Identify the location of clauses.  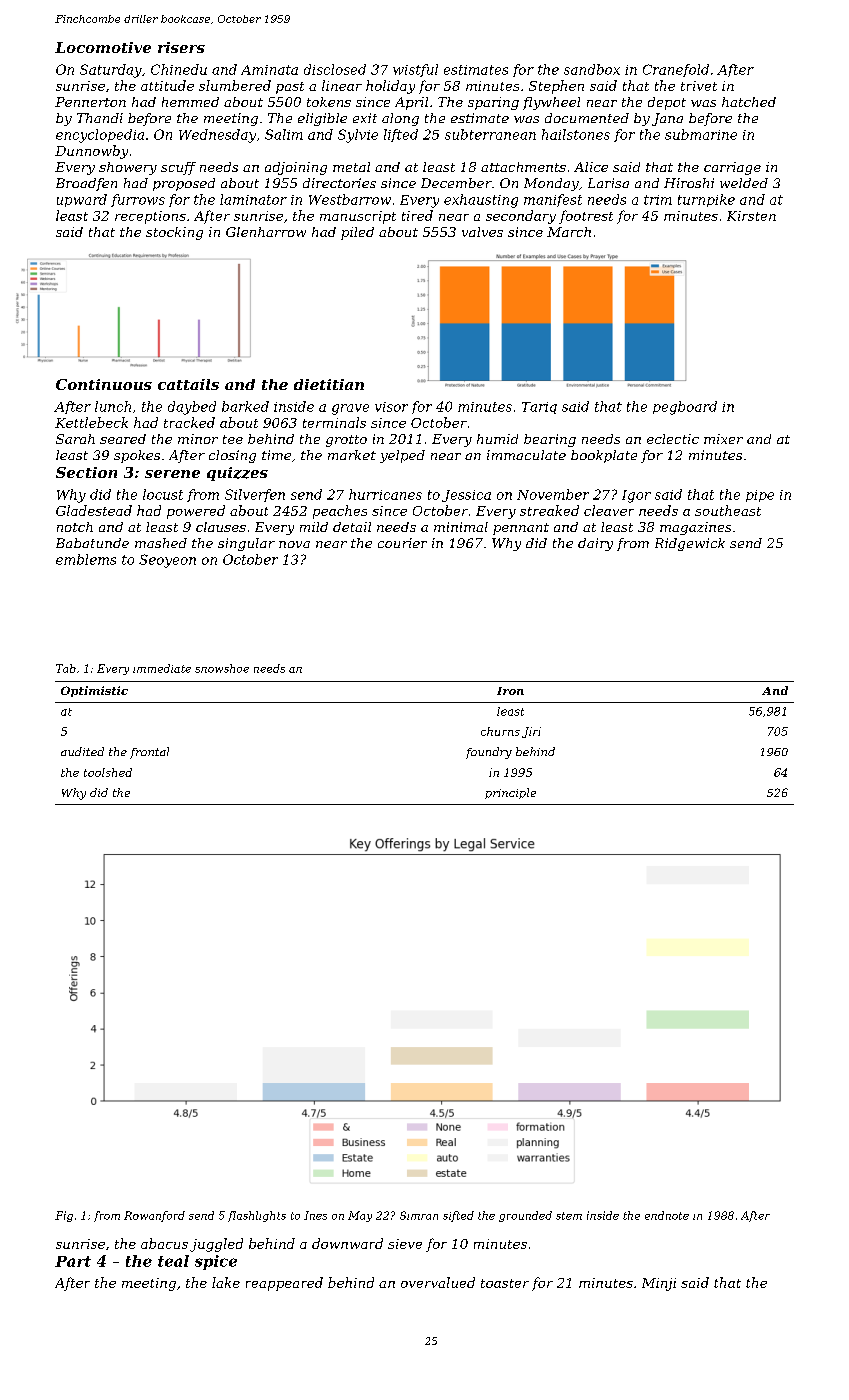
(221, 527).
